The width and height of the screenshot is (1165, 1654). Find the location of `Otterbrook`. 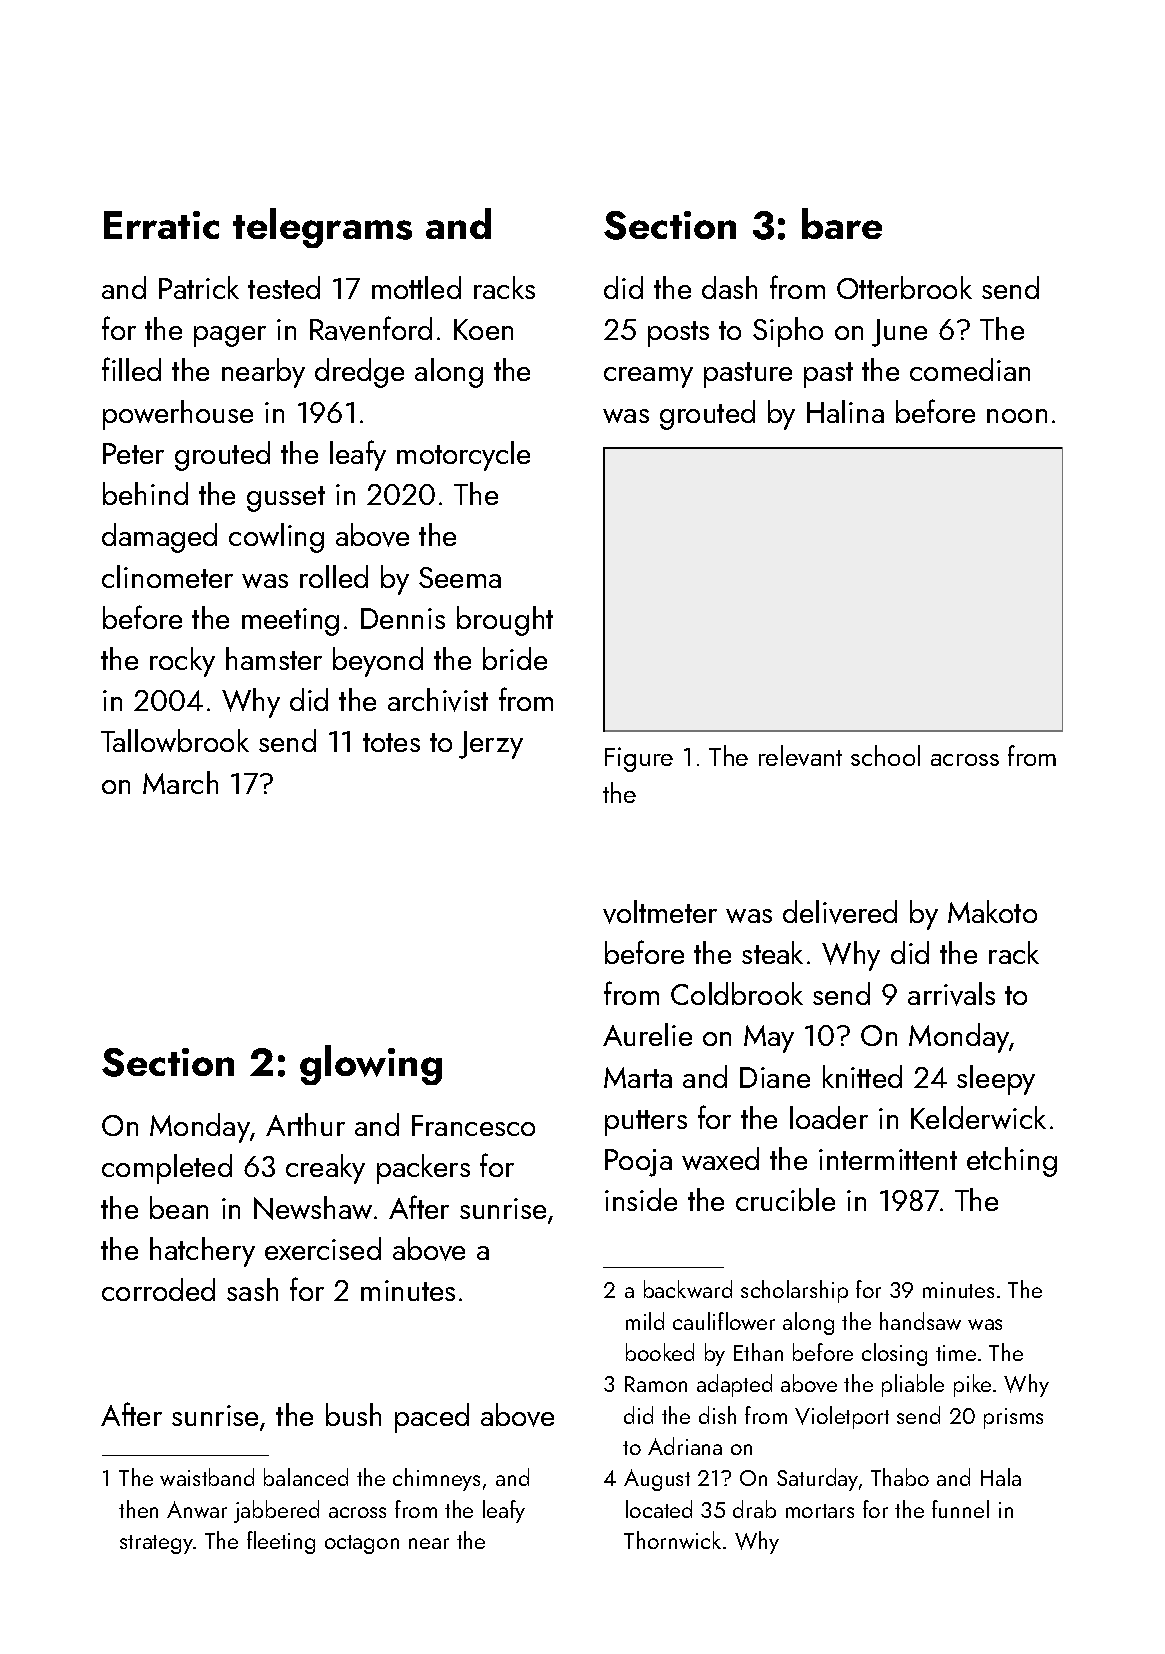

Otterbrook is located at coordinates (904, 287).
